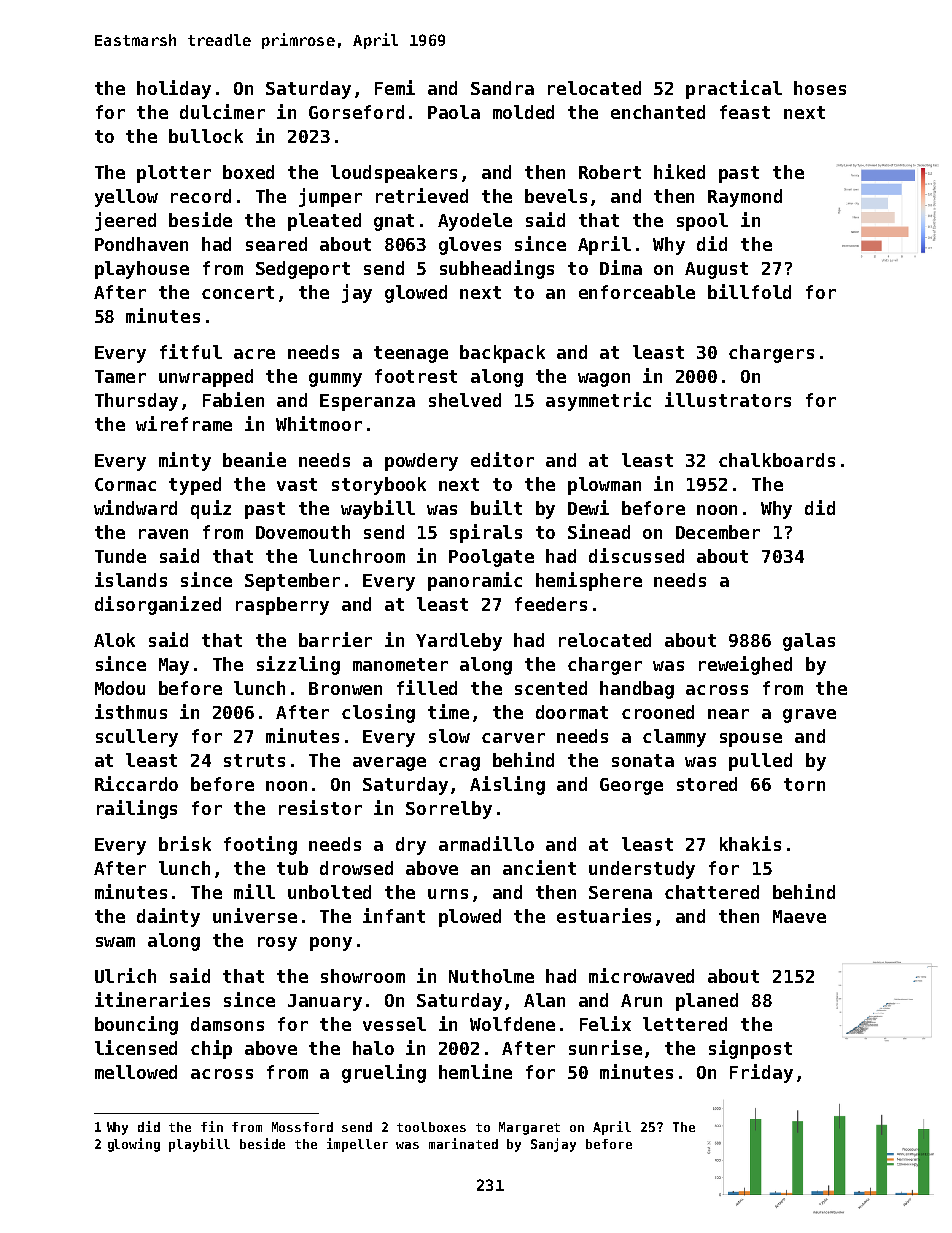  Describe the element at coordinates (335, 639) in the screenshot. I see `barrier` at that location.
